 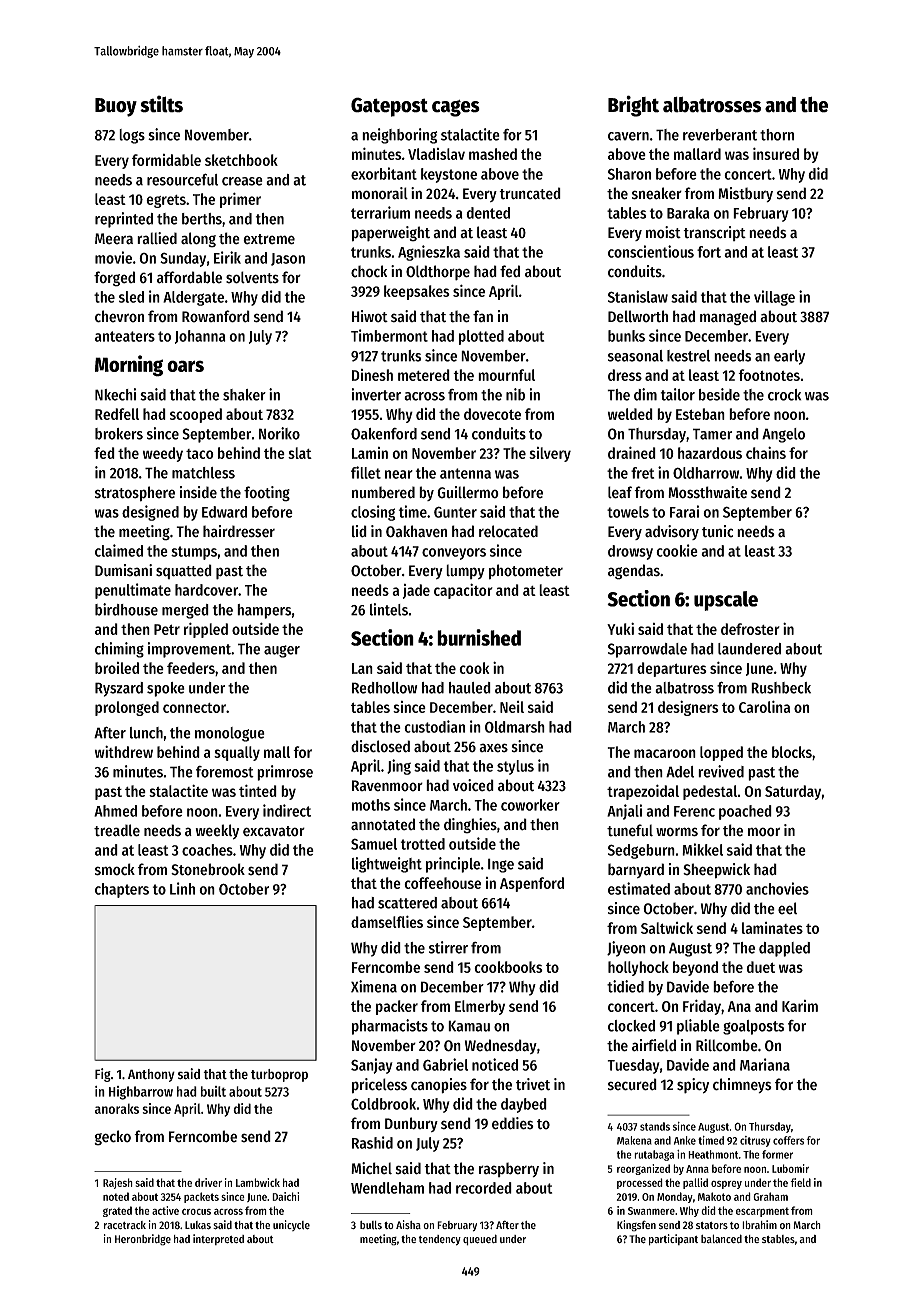 What do you see at coordinates (533, 1084) in the image?
I see `trivet` at bounding box center [533, 1084].
